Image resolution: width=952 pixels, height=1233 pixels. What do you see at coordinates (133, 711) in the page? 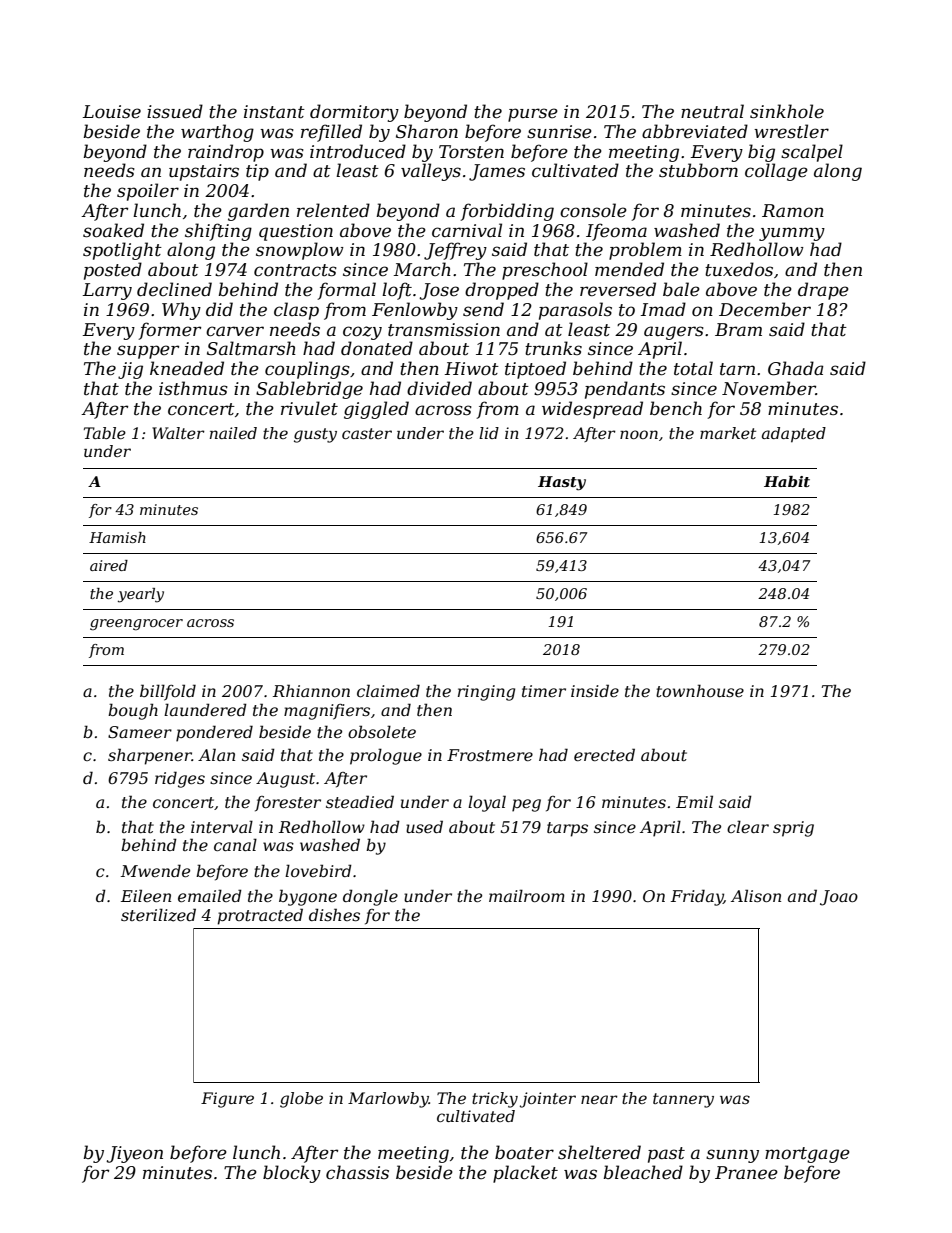
I see `bough` at bounding box center [133, 711].
